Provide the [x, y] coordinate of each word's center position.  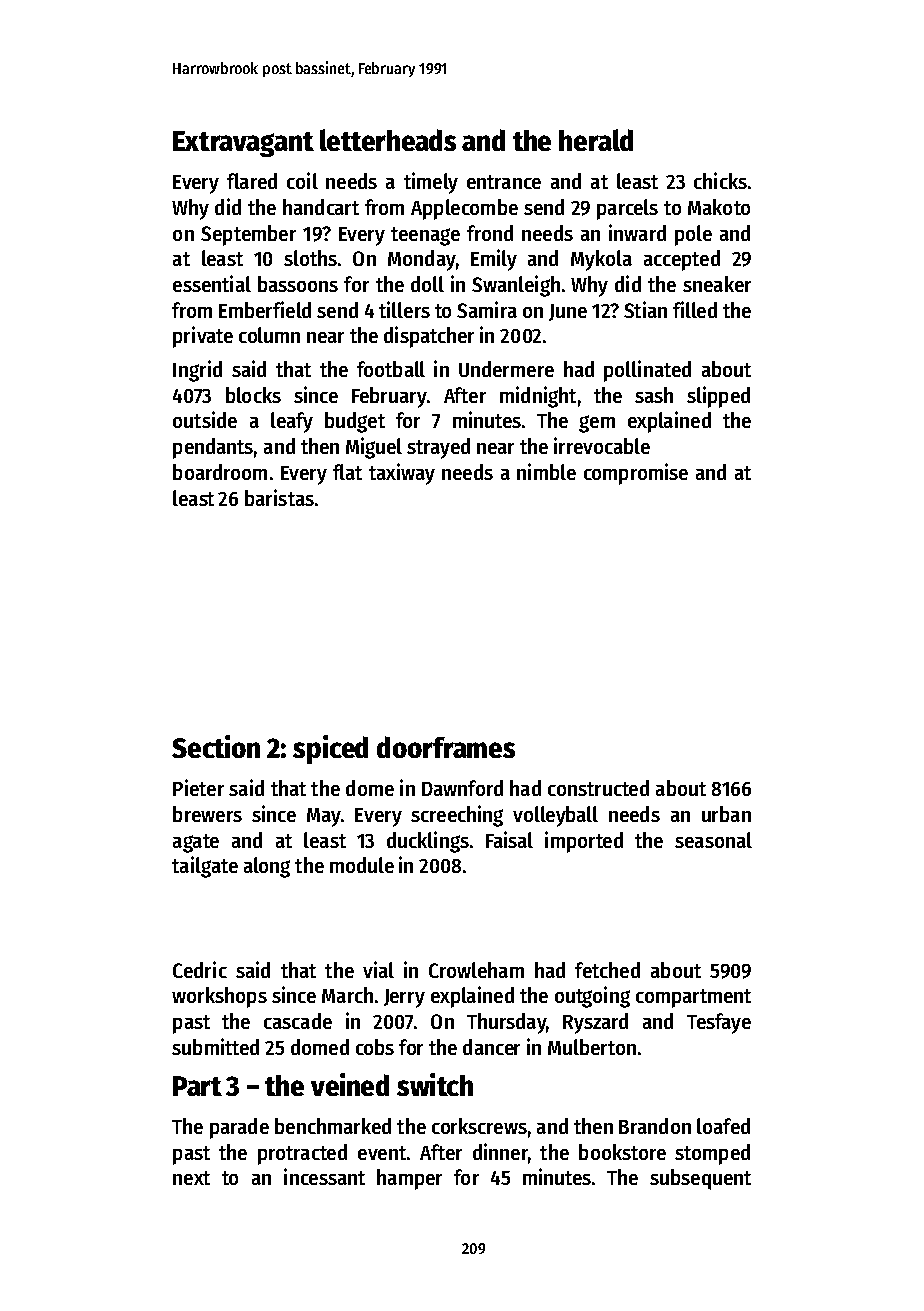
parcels [627, 209]
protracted [302, 1154]
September [248, 235]
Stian [645, 309]
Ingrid [197, 371]
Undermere [506, 369]
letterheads [388, 140]
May [324, 817]
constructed [598, 788]
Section [216, 746]
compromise [636, 474]
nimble [546, 471]
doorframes [446, 747]
